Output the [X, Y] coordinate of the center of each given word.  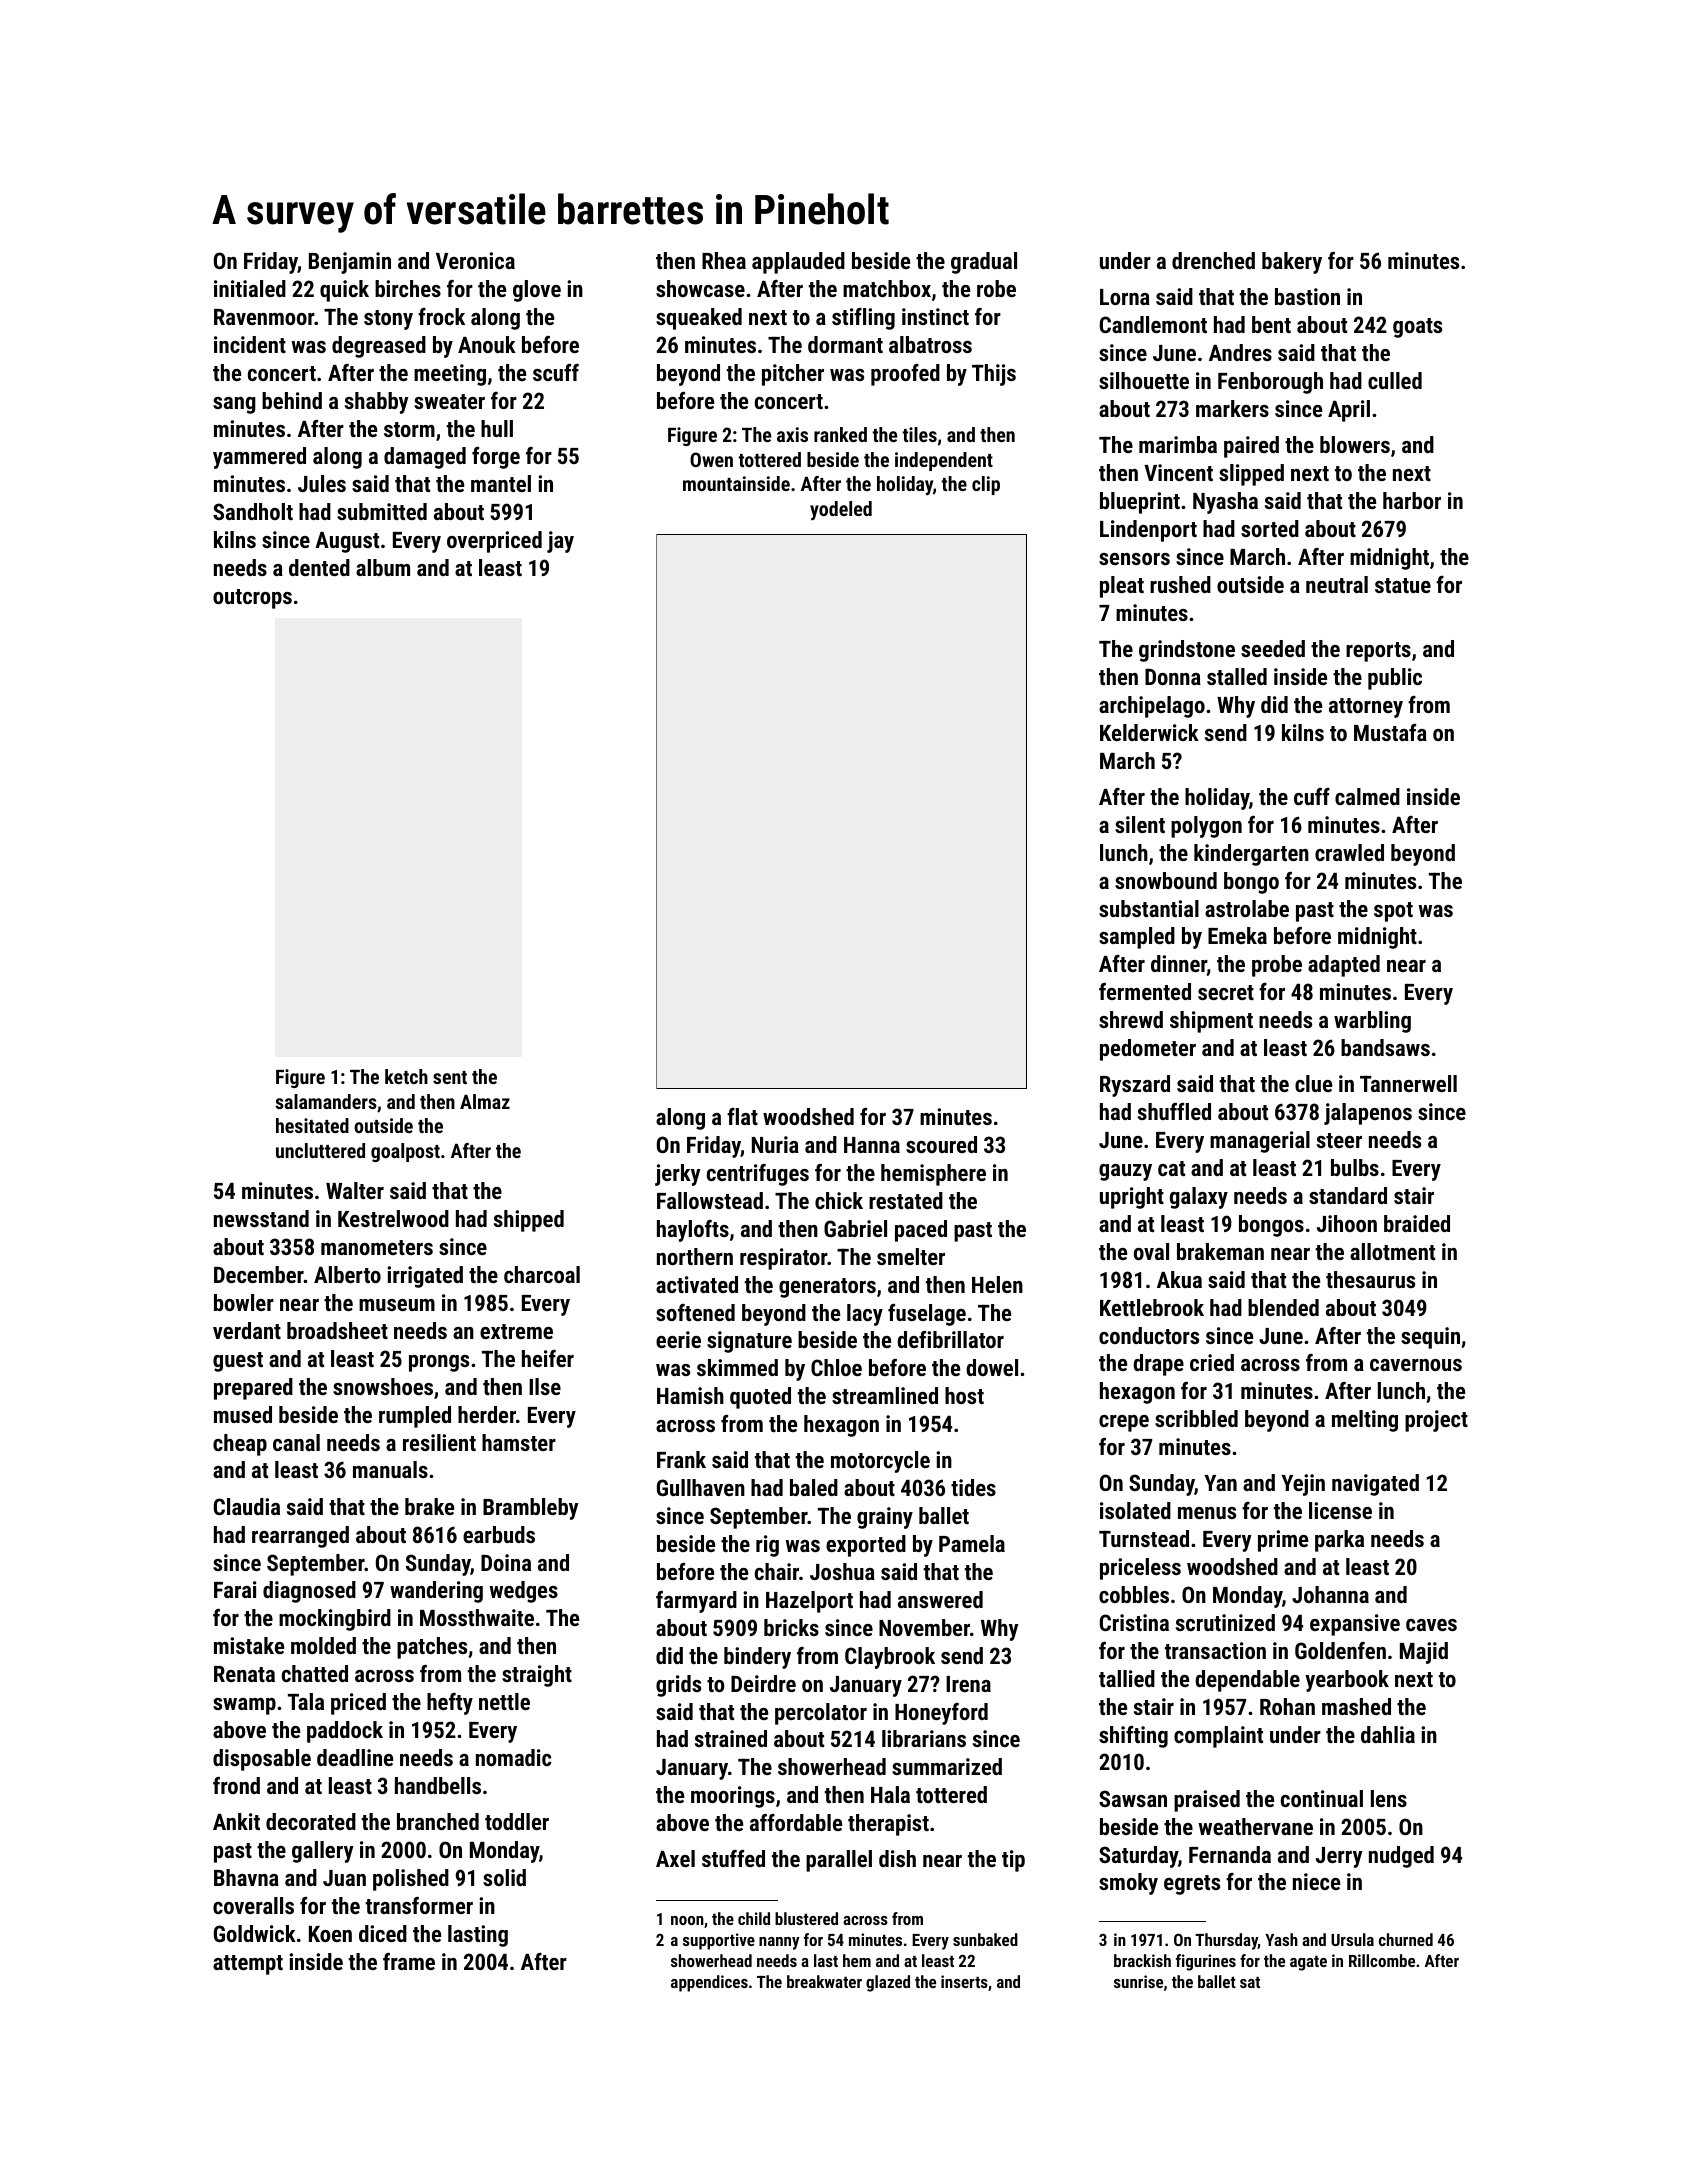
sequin [1430, 1338]
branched [438, 1821]
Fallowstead [710, 1200]
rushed [1180, 584]
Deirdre [763, 1683]
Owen [711, 459]
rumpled [415, 1417]
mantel [501, 483]
